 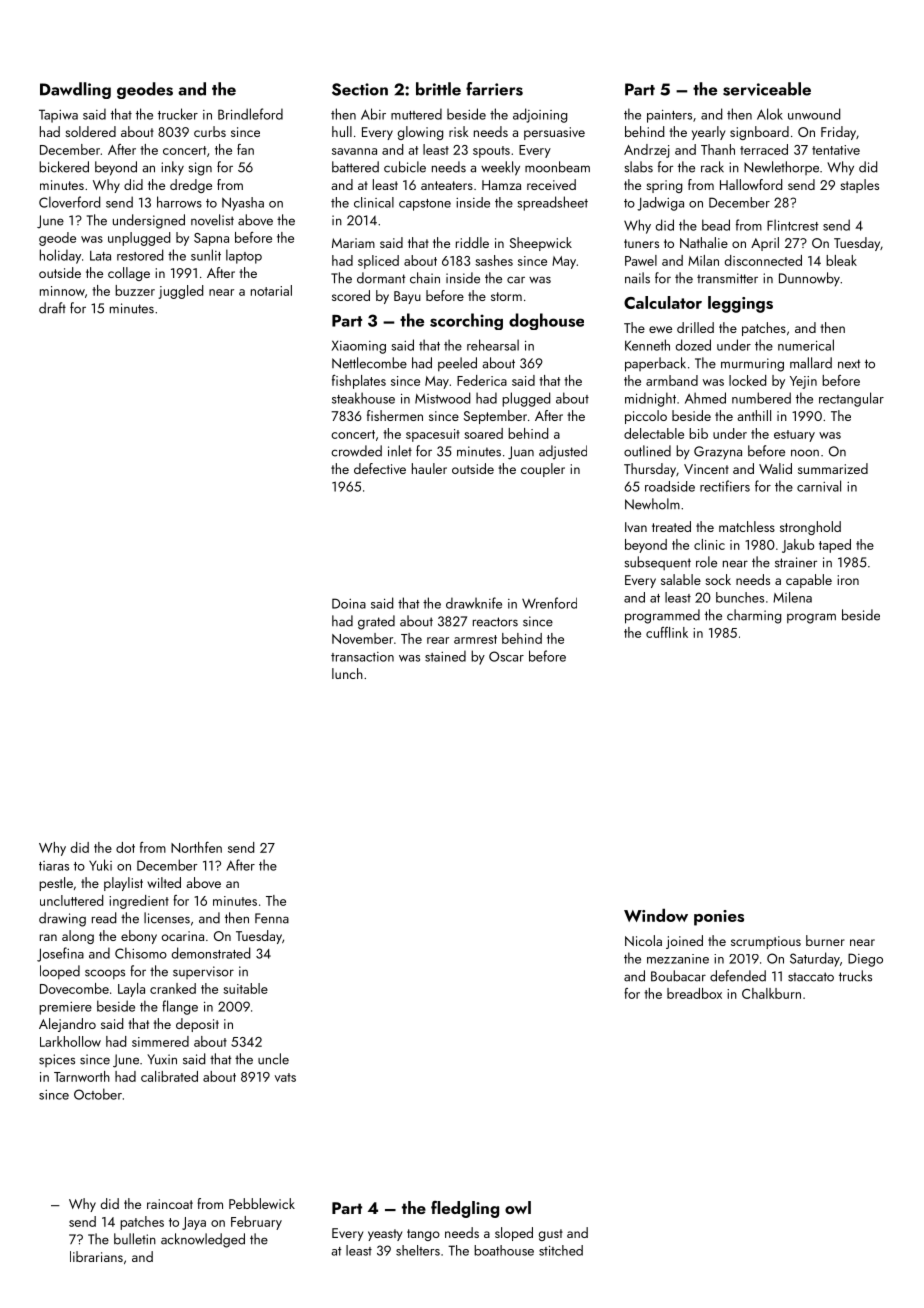 I want to click on crowded, so click(x=356, y=451).
